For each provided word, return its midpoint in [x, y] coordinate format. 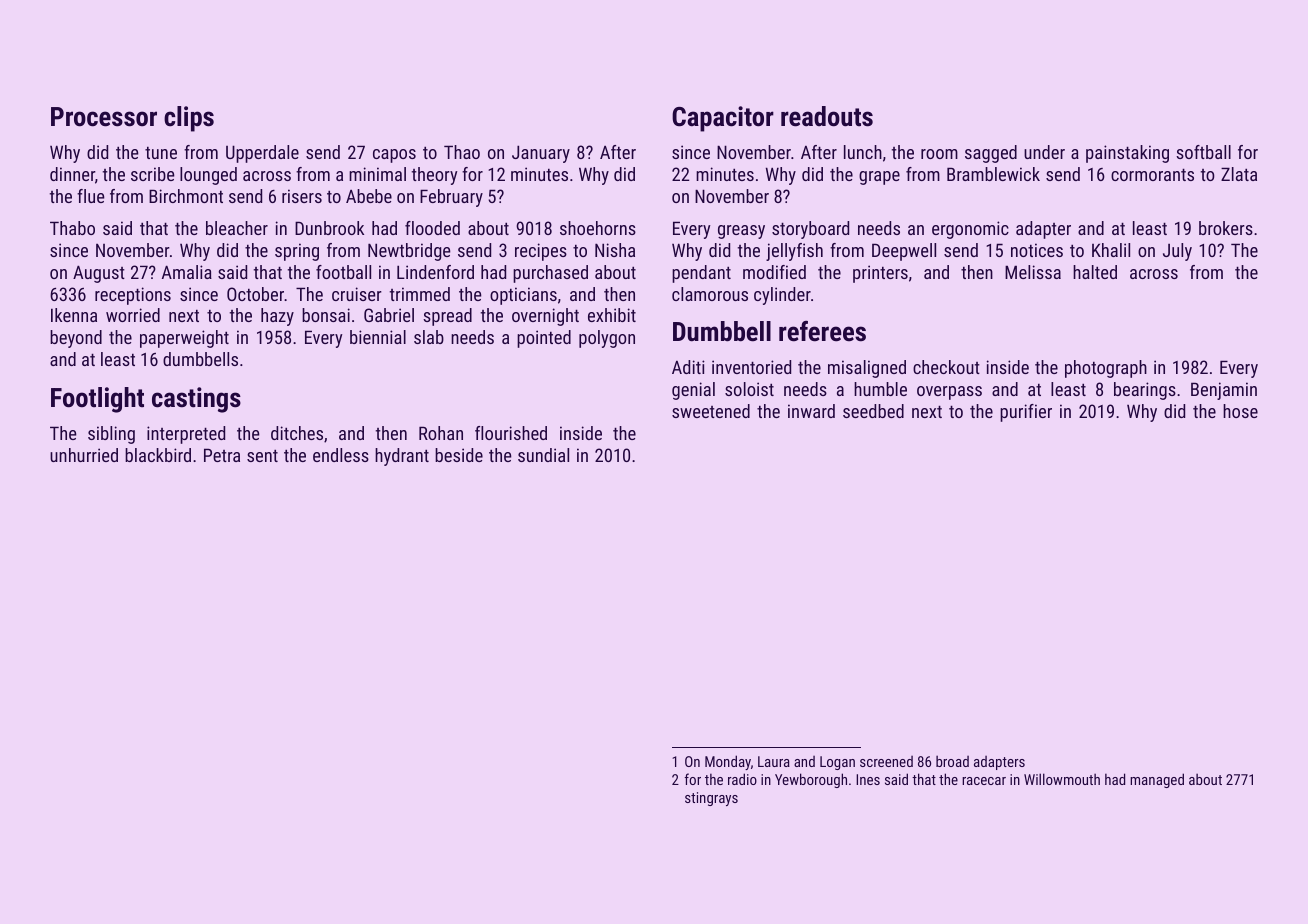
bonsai [326, 315]
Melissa [1033, 272]
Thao [462, 152]
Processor [104, 117]
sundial [543, 455]
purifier [1026, 413]
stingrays [711, 799]
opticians [523, 296]
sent [262, 456]
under [1044, 152]
